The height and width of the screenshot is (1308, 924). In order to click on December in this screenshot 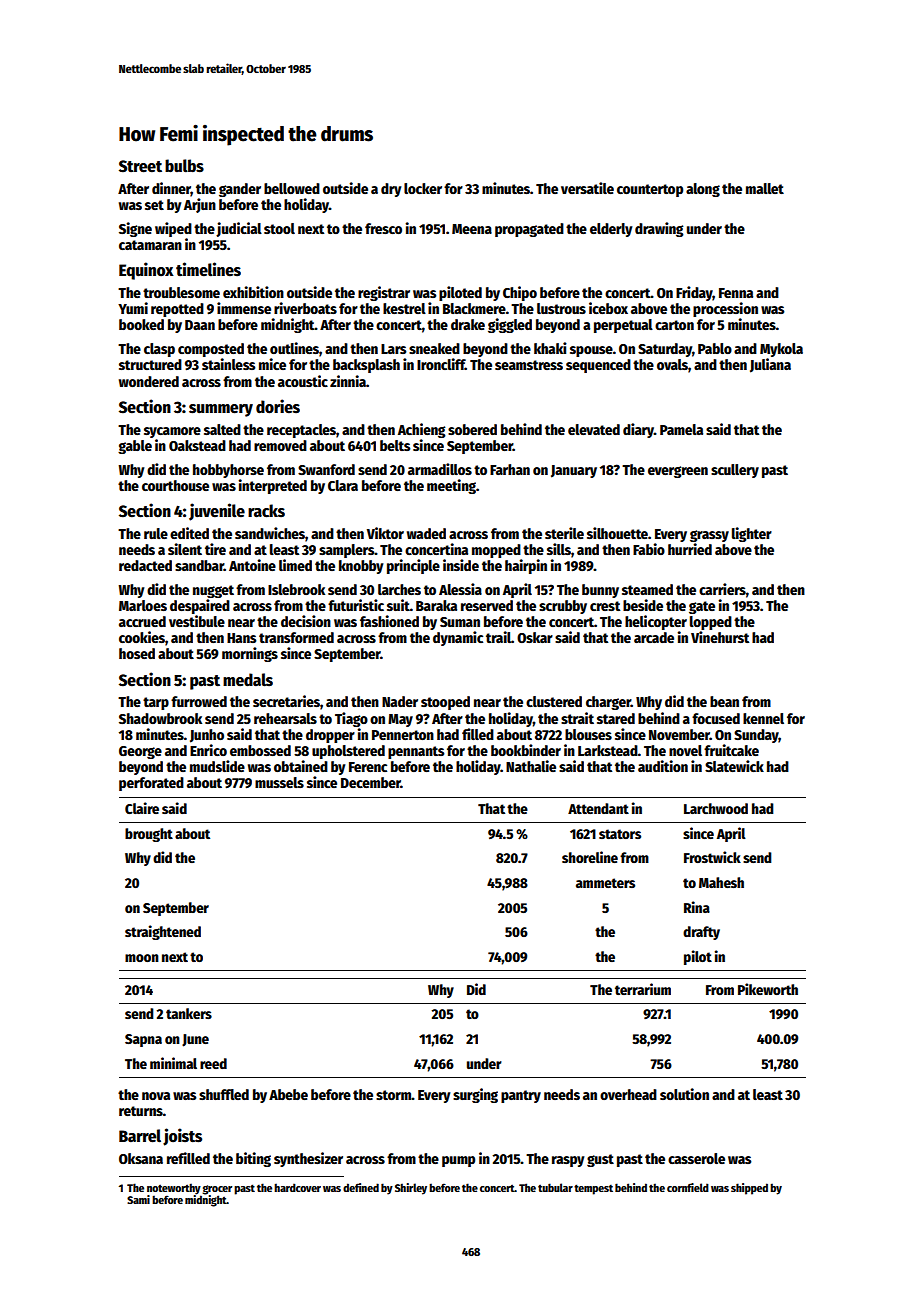, I will do `click(371, 782)`.
